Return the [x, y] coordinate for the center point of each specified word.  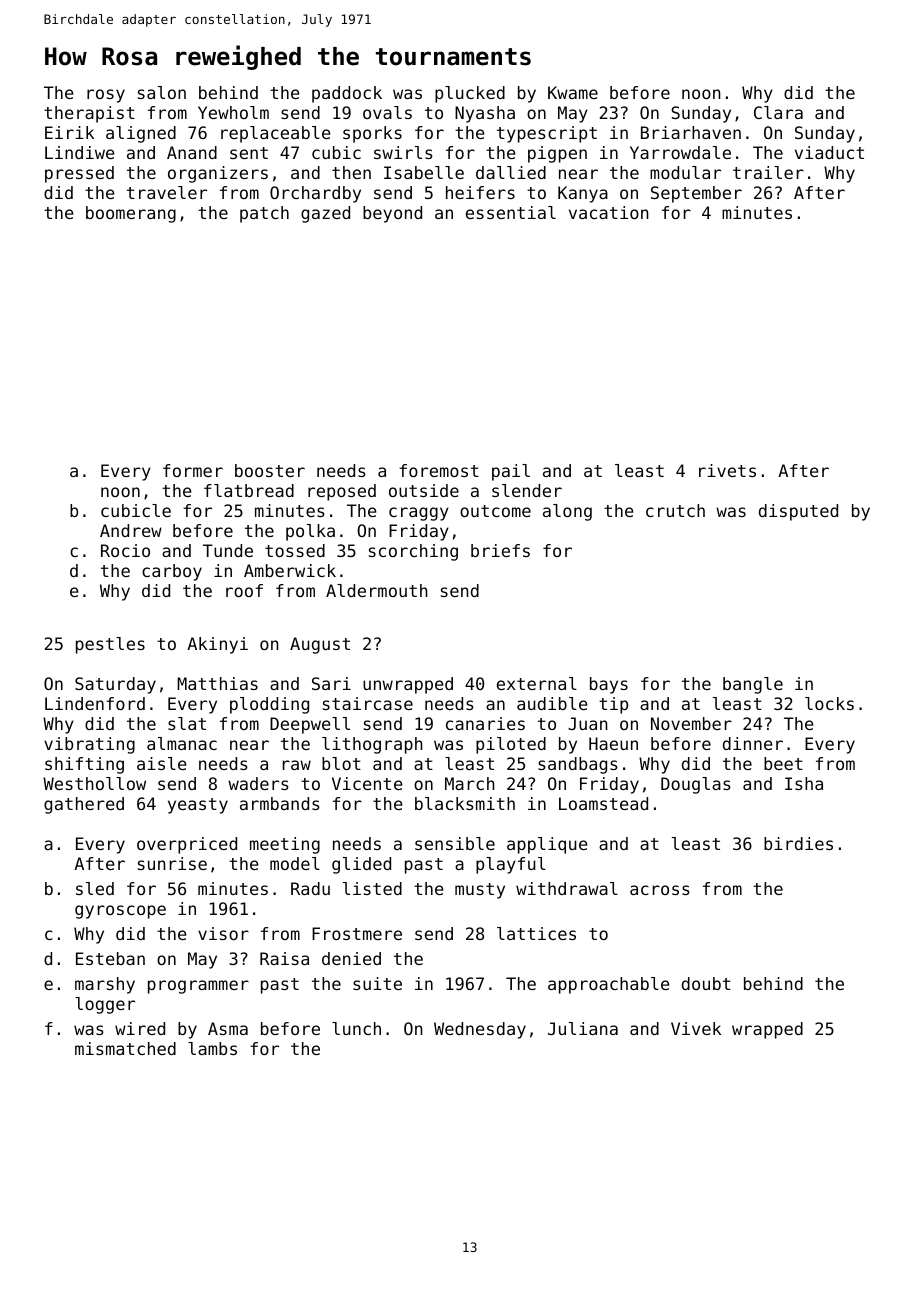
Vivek [696, 1028]
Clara [778, 112]
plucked [470, 94]
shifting [84, 765]
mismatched [125, 1048]
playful [511, 865]
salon [162, 92]
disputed [798, 512]
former [193, 470]
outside [424, 490]
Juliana [583, 1028]
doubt [706, 983]
